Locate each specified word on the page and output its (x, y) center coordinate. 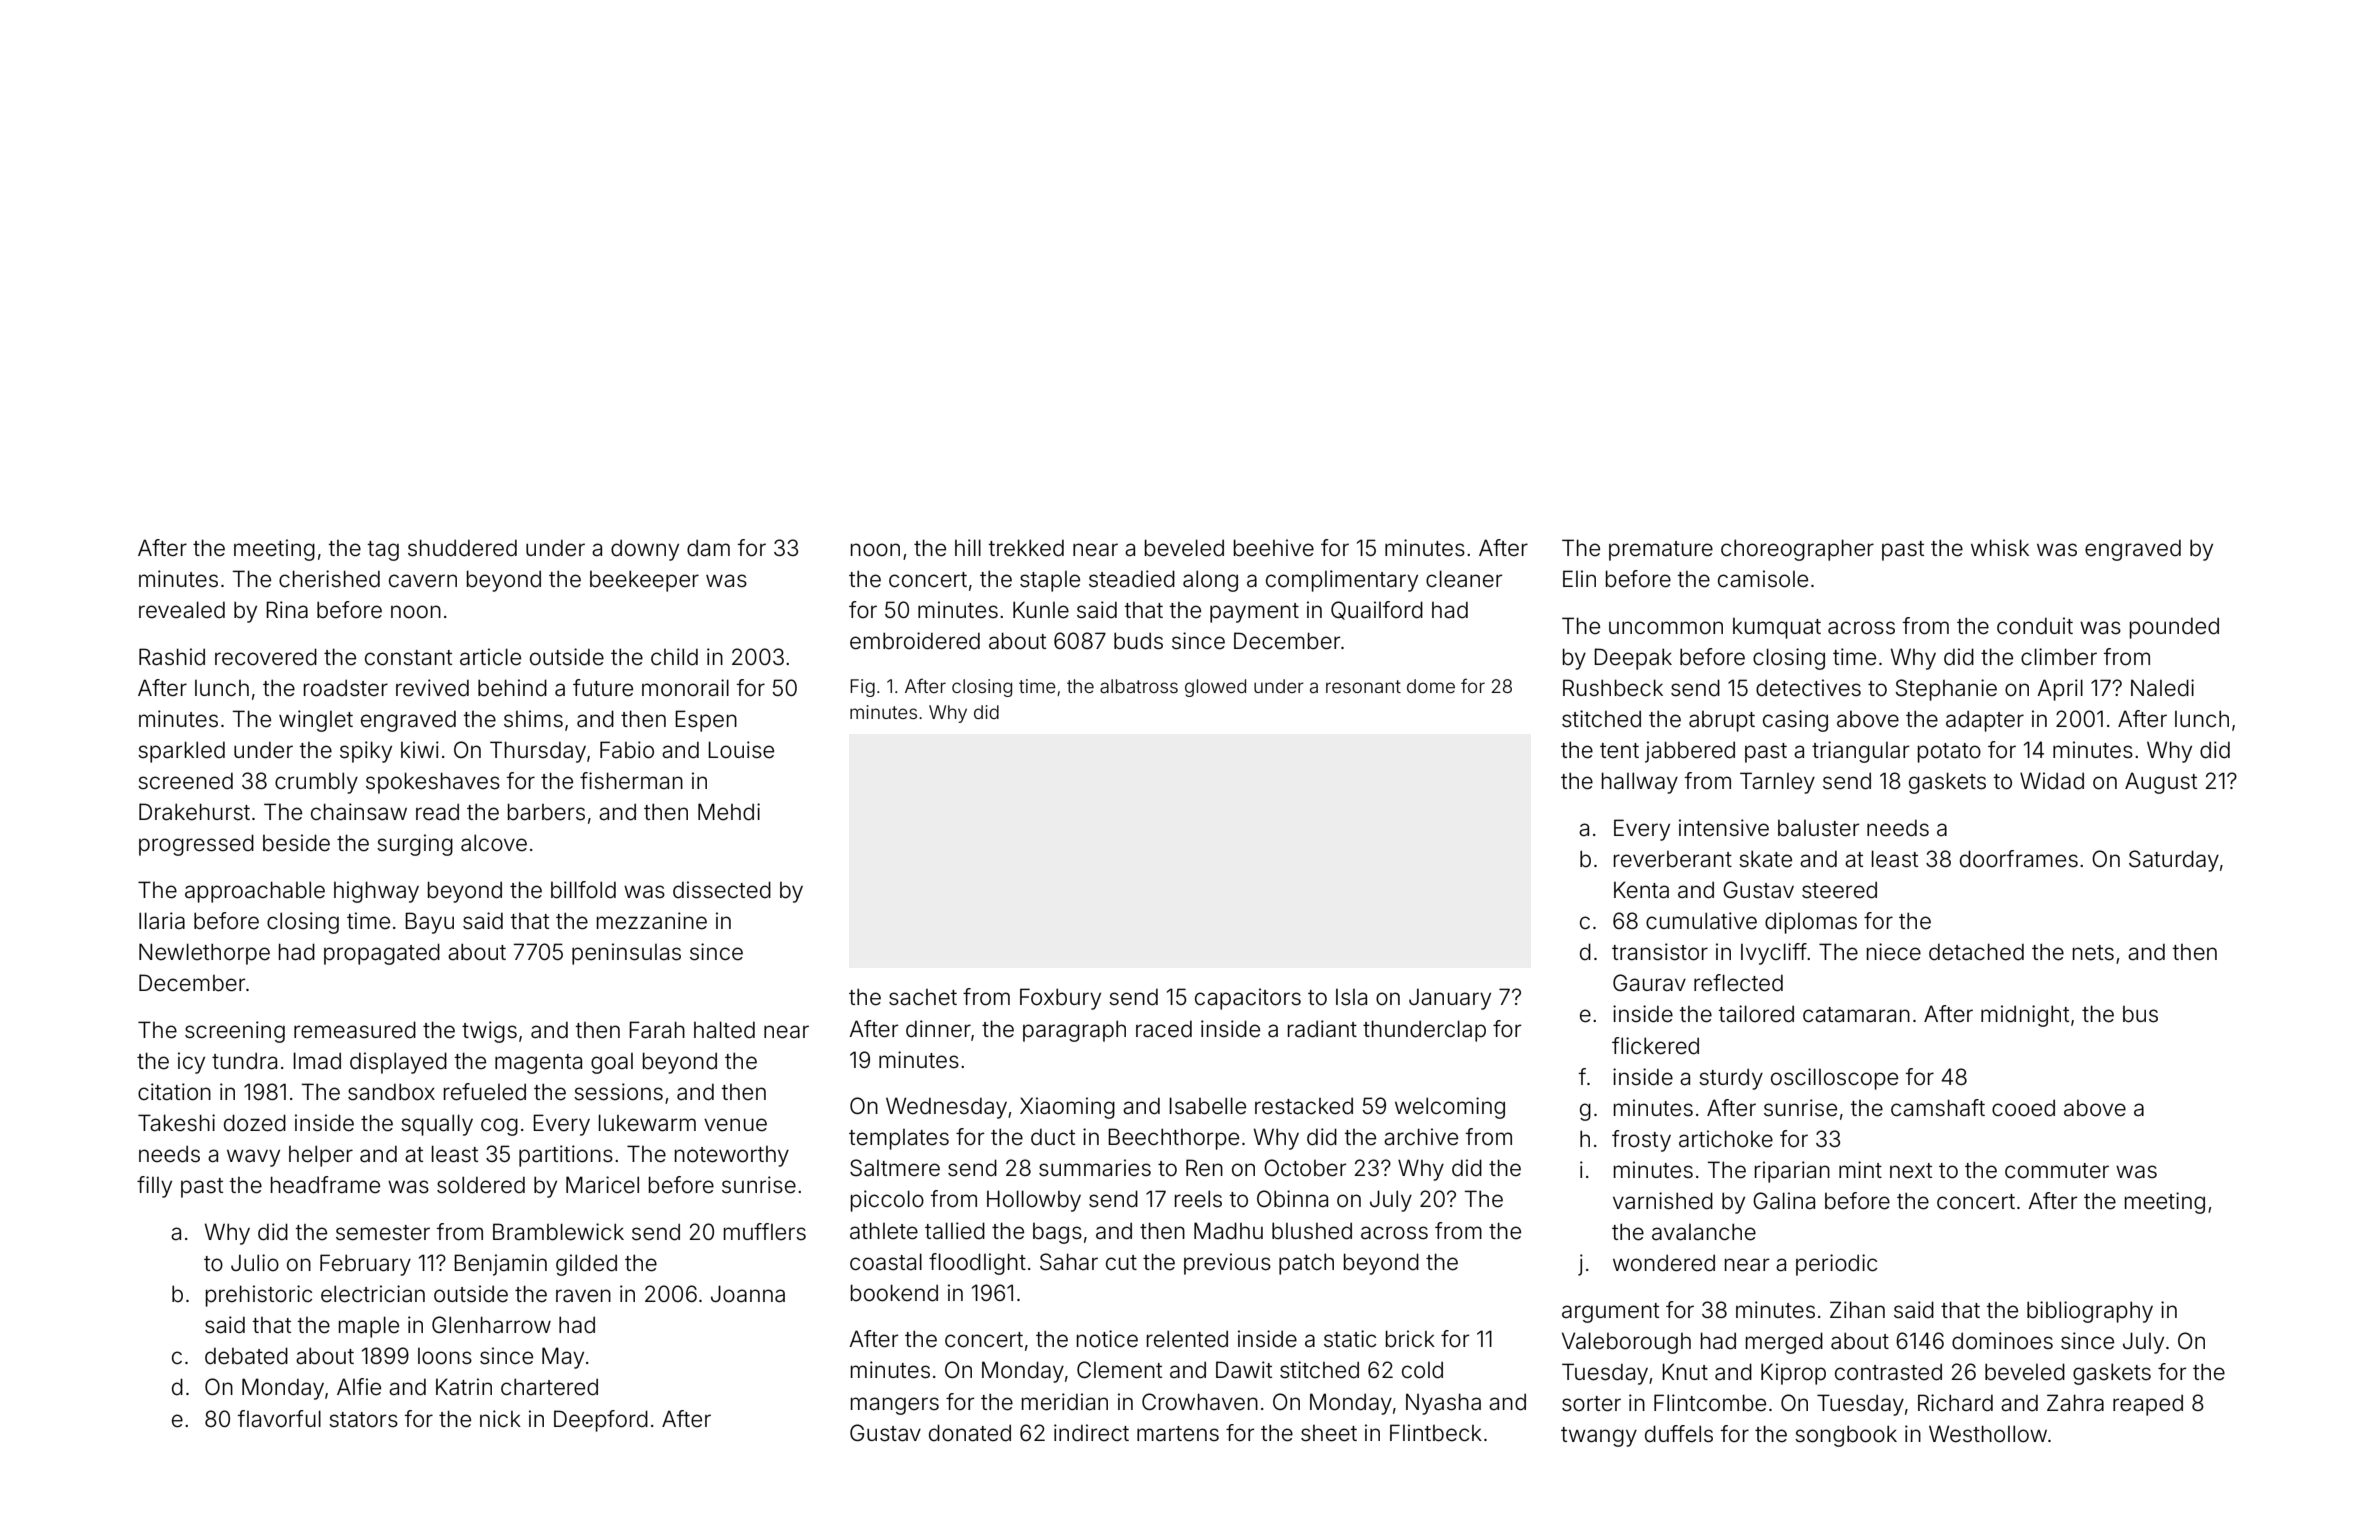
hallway (1640, 783)
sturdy (1731, 1079)
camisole (1763, 579)
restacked (1304, 1106)
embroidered (915, 641)
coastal (886, 1262)
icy (191, 1063)
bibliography (2090, 1312)
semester (383, 1233)
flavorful (279, 1419)
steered (1839, 890)
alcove (494, 843)
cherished (329, 579)
